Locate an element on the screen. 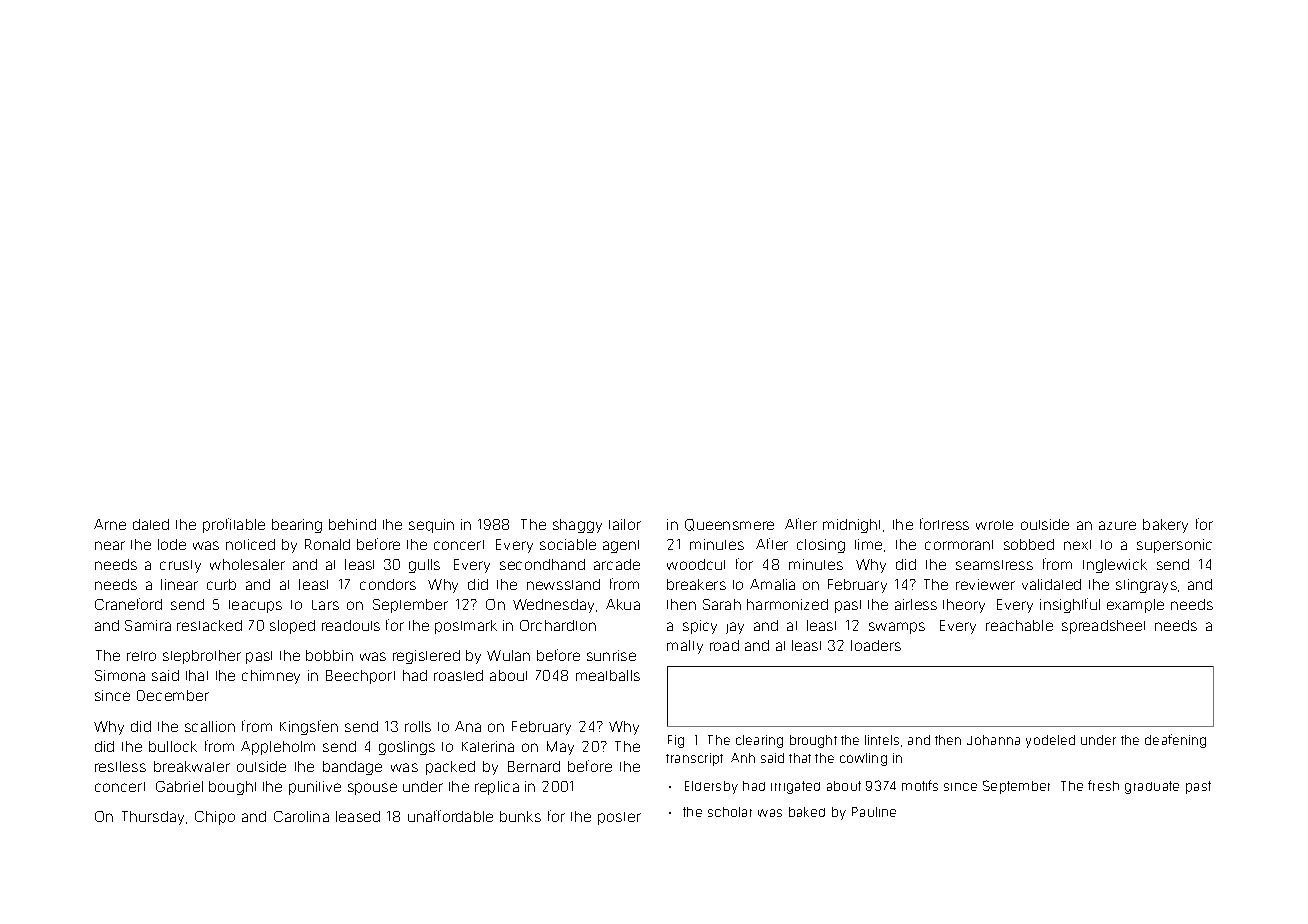 The height and width of the screenshot is (924, 1308). meatballs is located at coordinates (608, 675).
